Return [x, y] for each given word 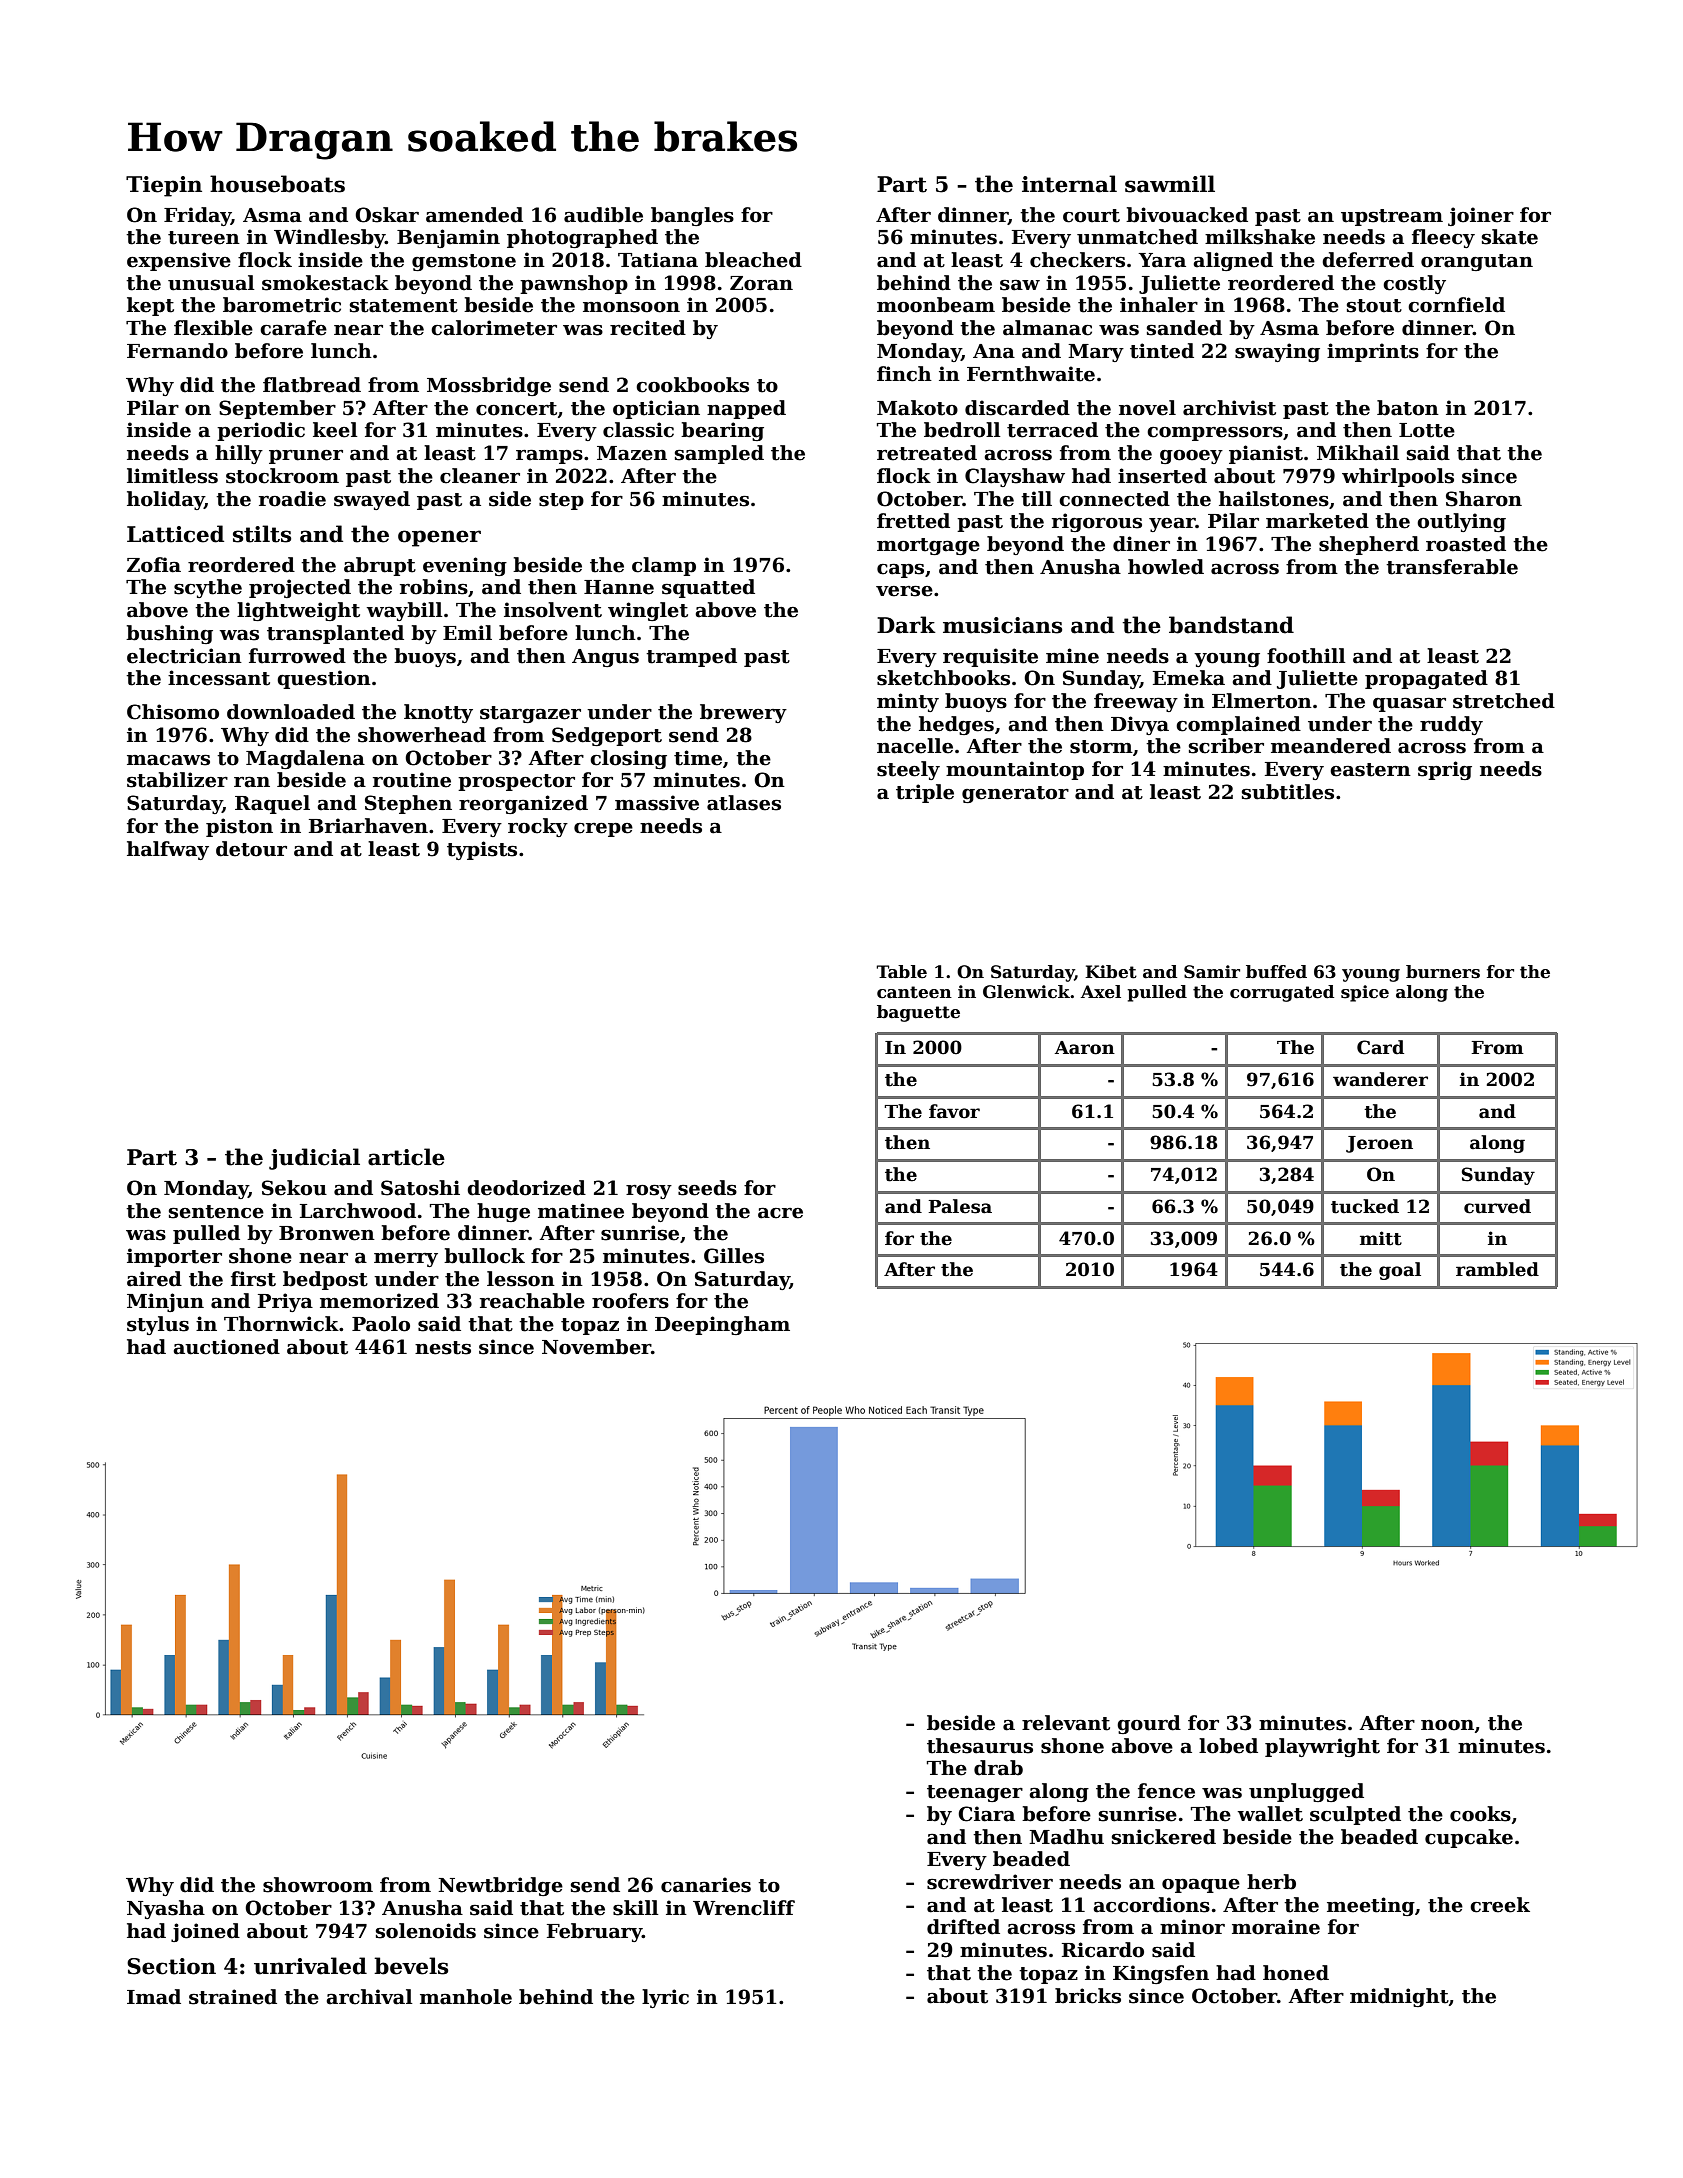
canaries [706, 1885]
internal [1069, 184]
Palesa [960, 1206]
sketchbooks [943, 678]
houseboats [277, 184]
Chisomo [173, 712]
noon [1447, 1725]
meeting [1371, 1906]
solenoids [426, 1931]
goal [1400, 1271]
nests [443, 1348]
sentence [216, 1212]
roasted [1466, 544]
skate [1510, 237]
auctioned [226, 1347]
